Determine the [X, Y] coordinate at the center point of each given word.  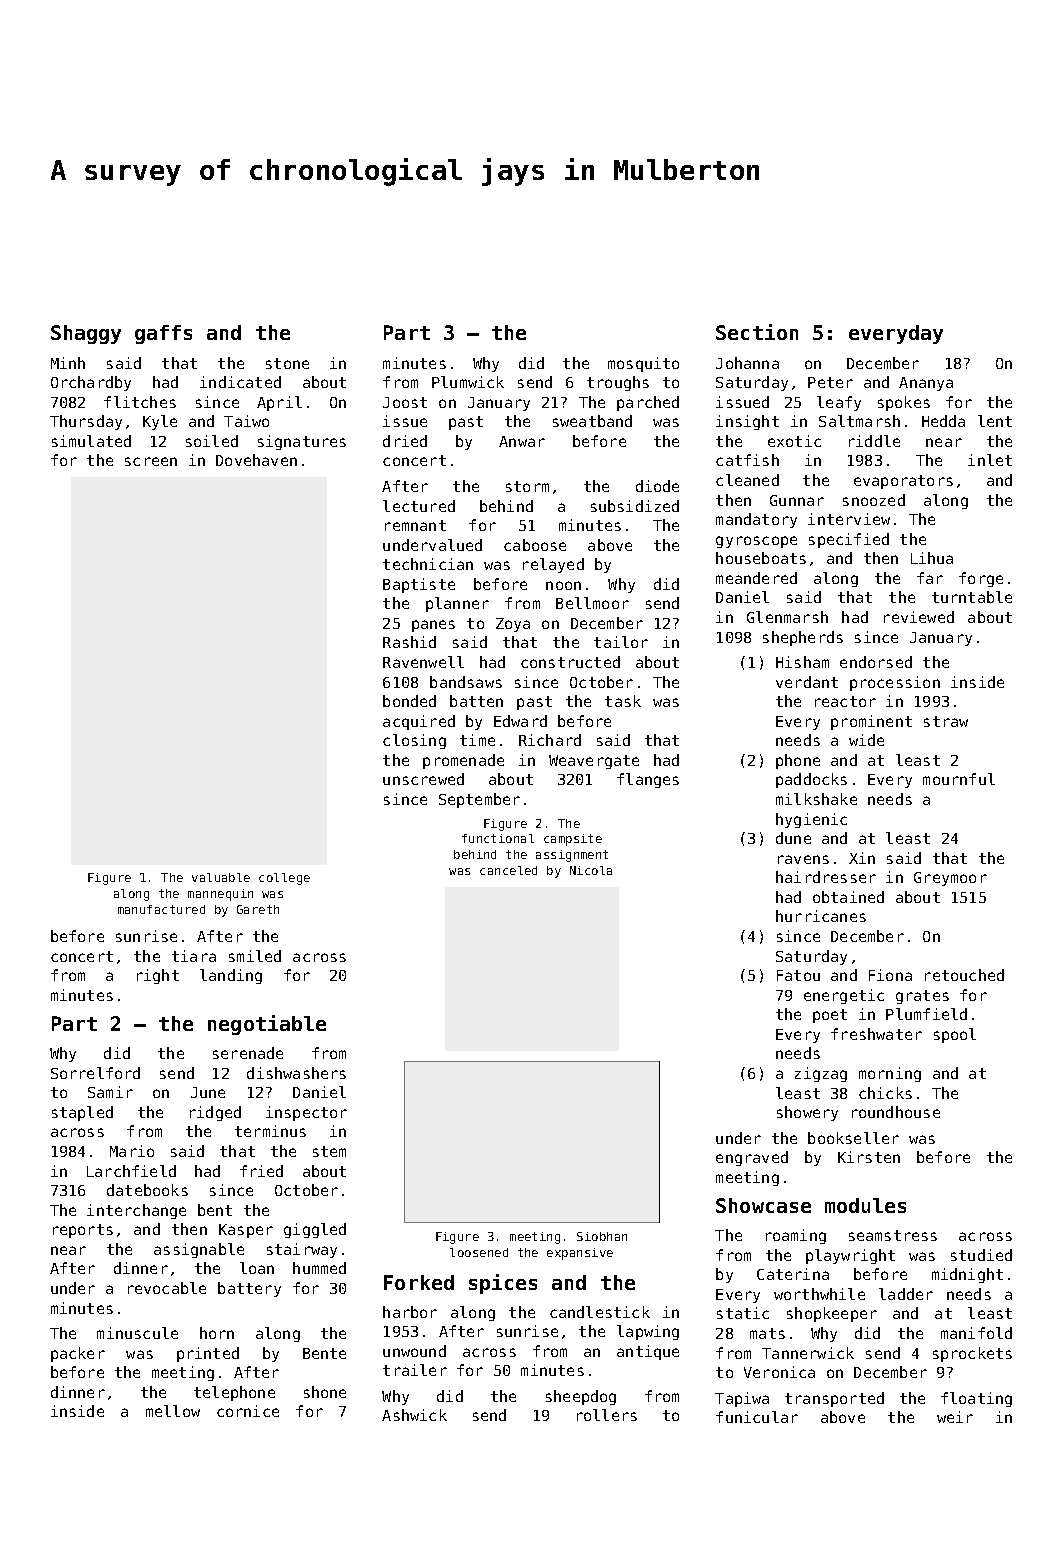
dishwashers [296, 1073]
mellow [173, 1411]
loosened [479, 1252]
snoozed [874, 500]
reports [83, 1231]
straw [946, 721]
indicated [240, 382]
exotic [794, 441]
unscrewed [423, 779]
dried [405, 441]
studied [981, 1255]
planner [457, 604]
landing [231, 976]
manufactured [161, 909]
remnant [415, 525]
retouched [964, 975]
